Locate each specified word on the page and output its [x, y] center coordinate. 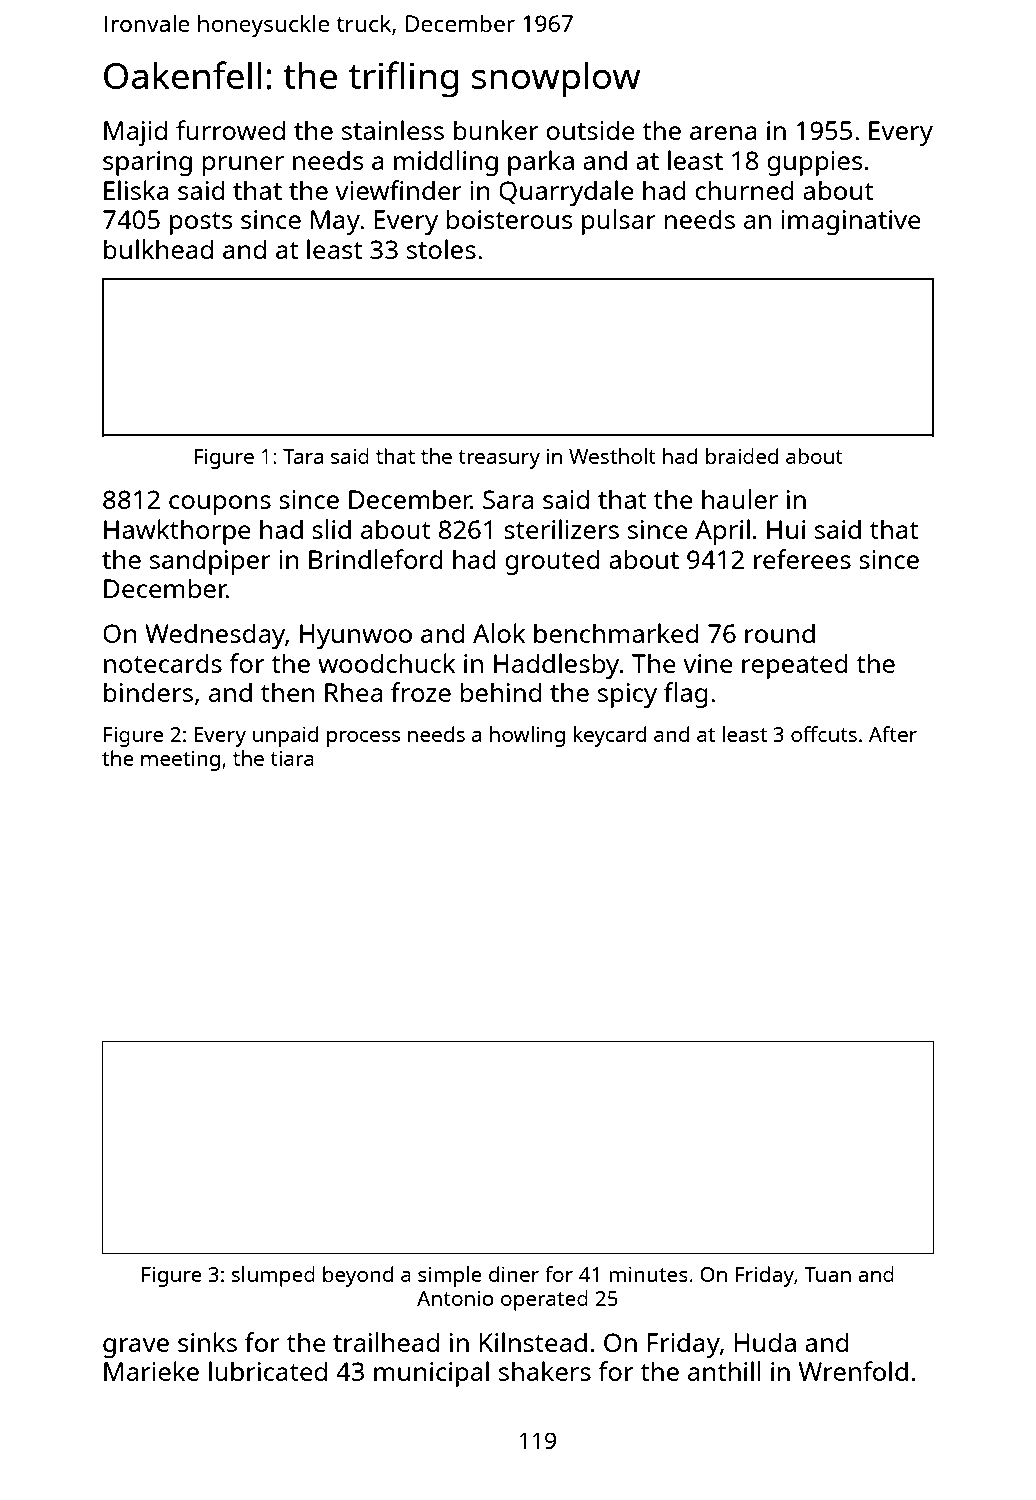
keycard [609, 736]
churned [744, 190]
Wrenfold [853, 1371]
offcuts [824, 734]
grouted [552, 562]
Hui [786, 529]
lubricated [268, 1371]
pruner [243, 166]
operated [544, 1300]
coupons [220, 505]
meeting [180, 761]
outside [590, 130]
